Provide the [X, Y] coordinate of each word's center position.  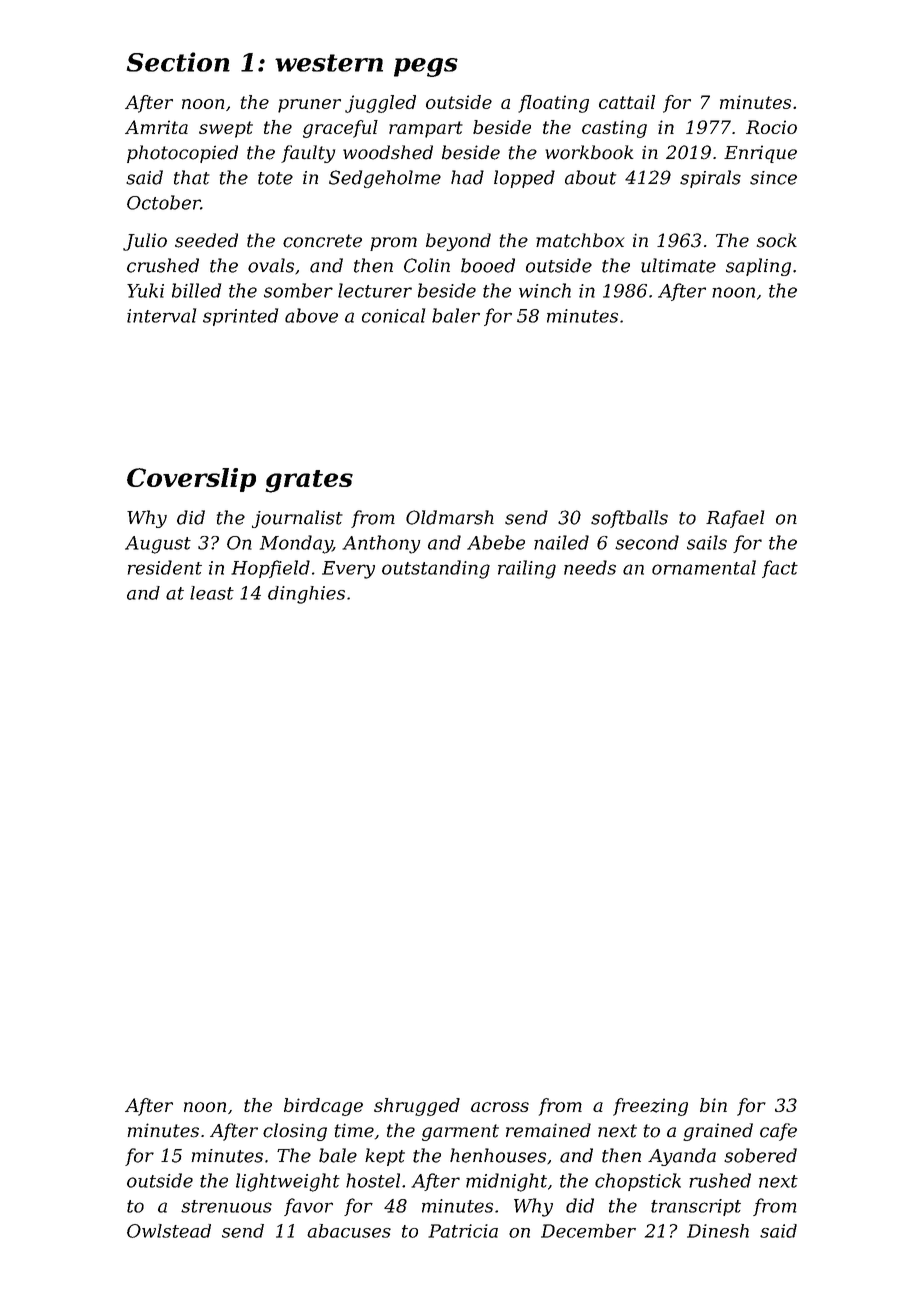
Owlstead [169, 1231]
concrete [322, 241]
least [212, 593]
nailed [561, 542]
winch [545, 290]
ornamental [704, 567]
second [647, 542]
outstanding [436, 569]
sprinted [240, 317]
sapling [758, 267]
